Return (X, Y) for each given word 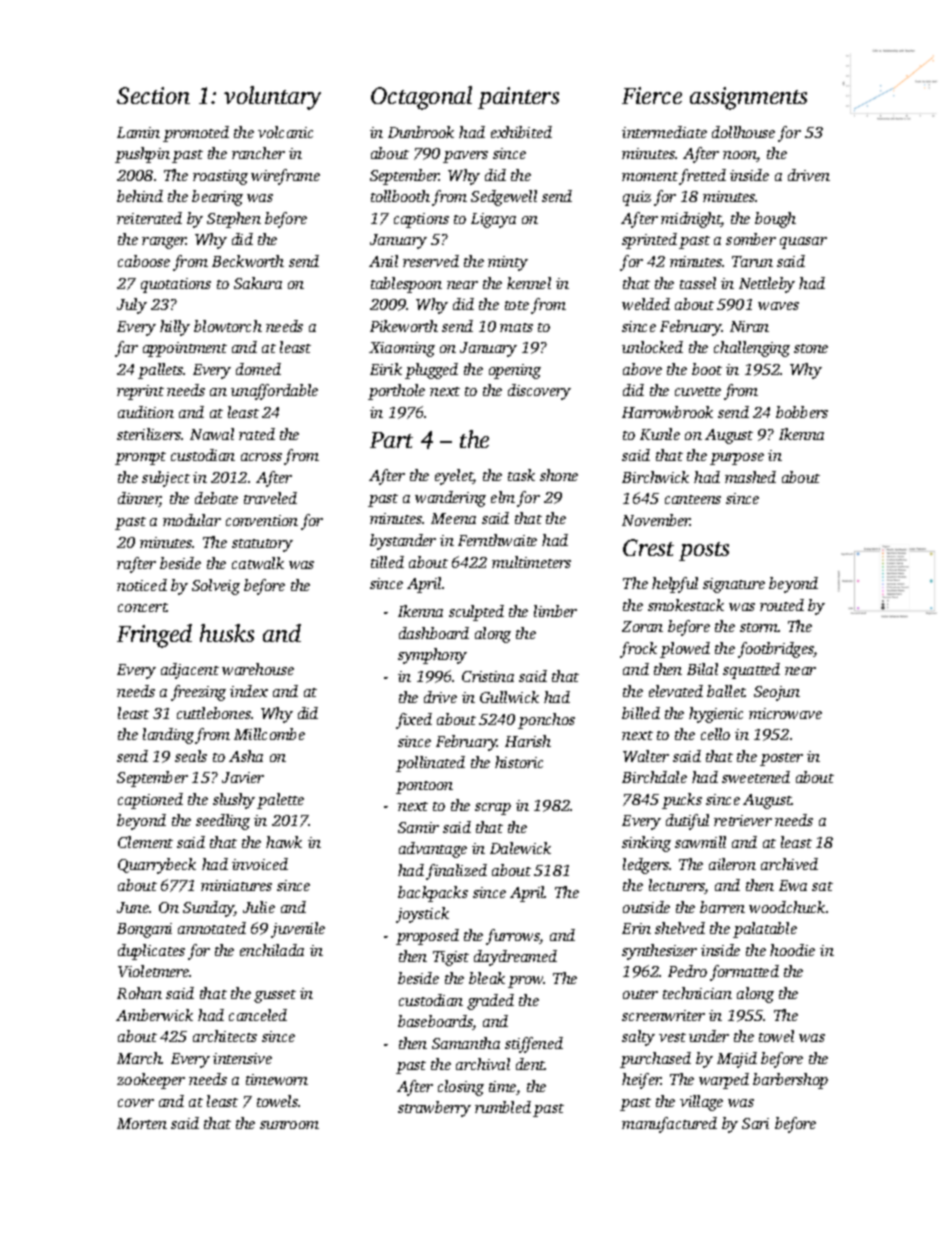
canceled (258, 1015)
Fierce (652, 95)
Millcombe (269, 734)
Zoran (642, 626)
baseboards (435, 1022)
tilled (387, 562)
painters (518, 98)
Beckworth (248, 261)
